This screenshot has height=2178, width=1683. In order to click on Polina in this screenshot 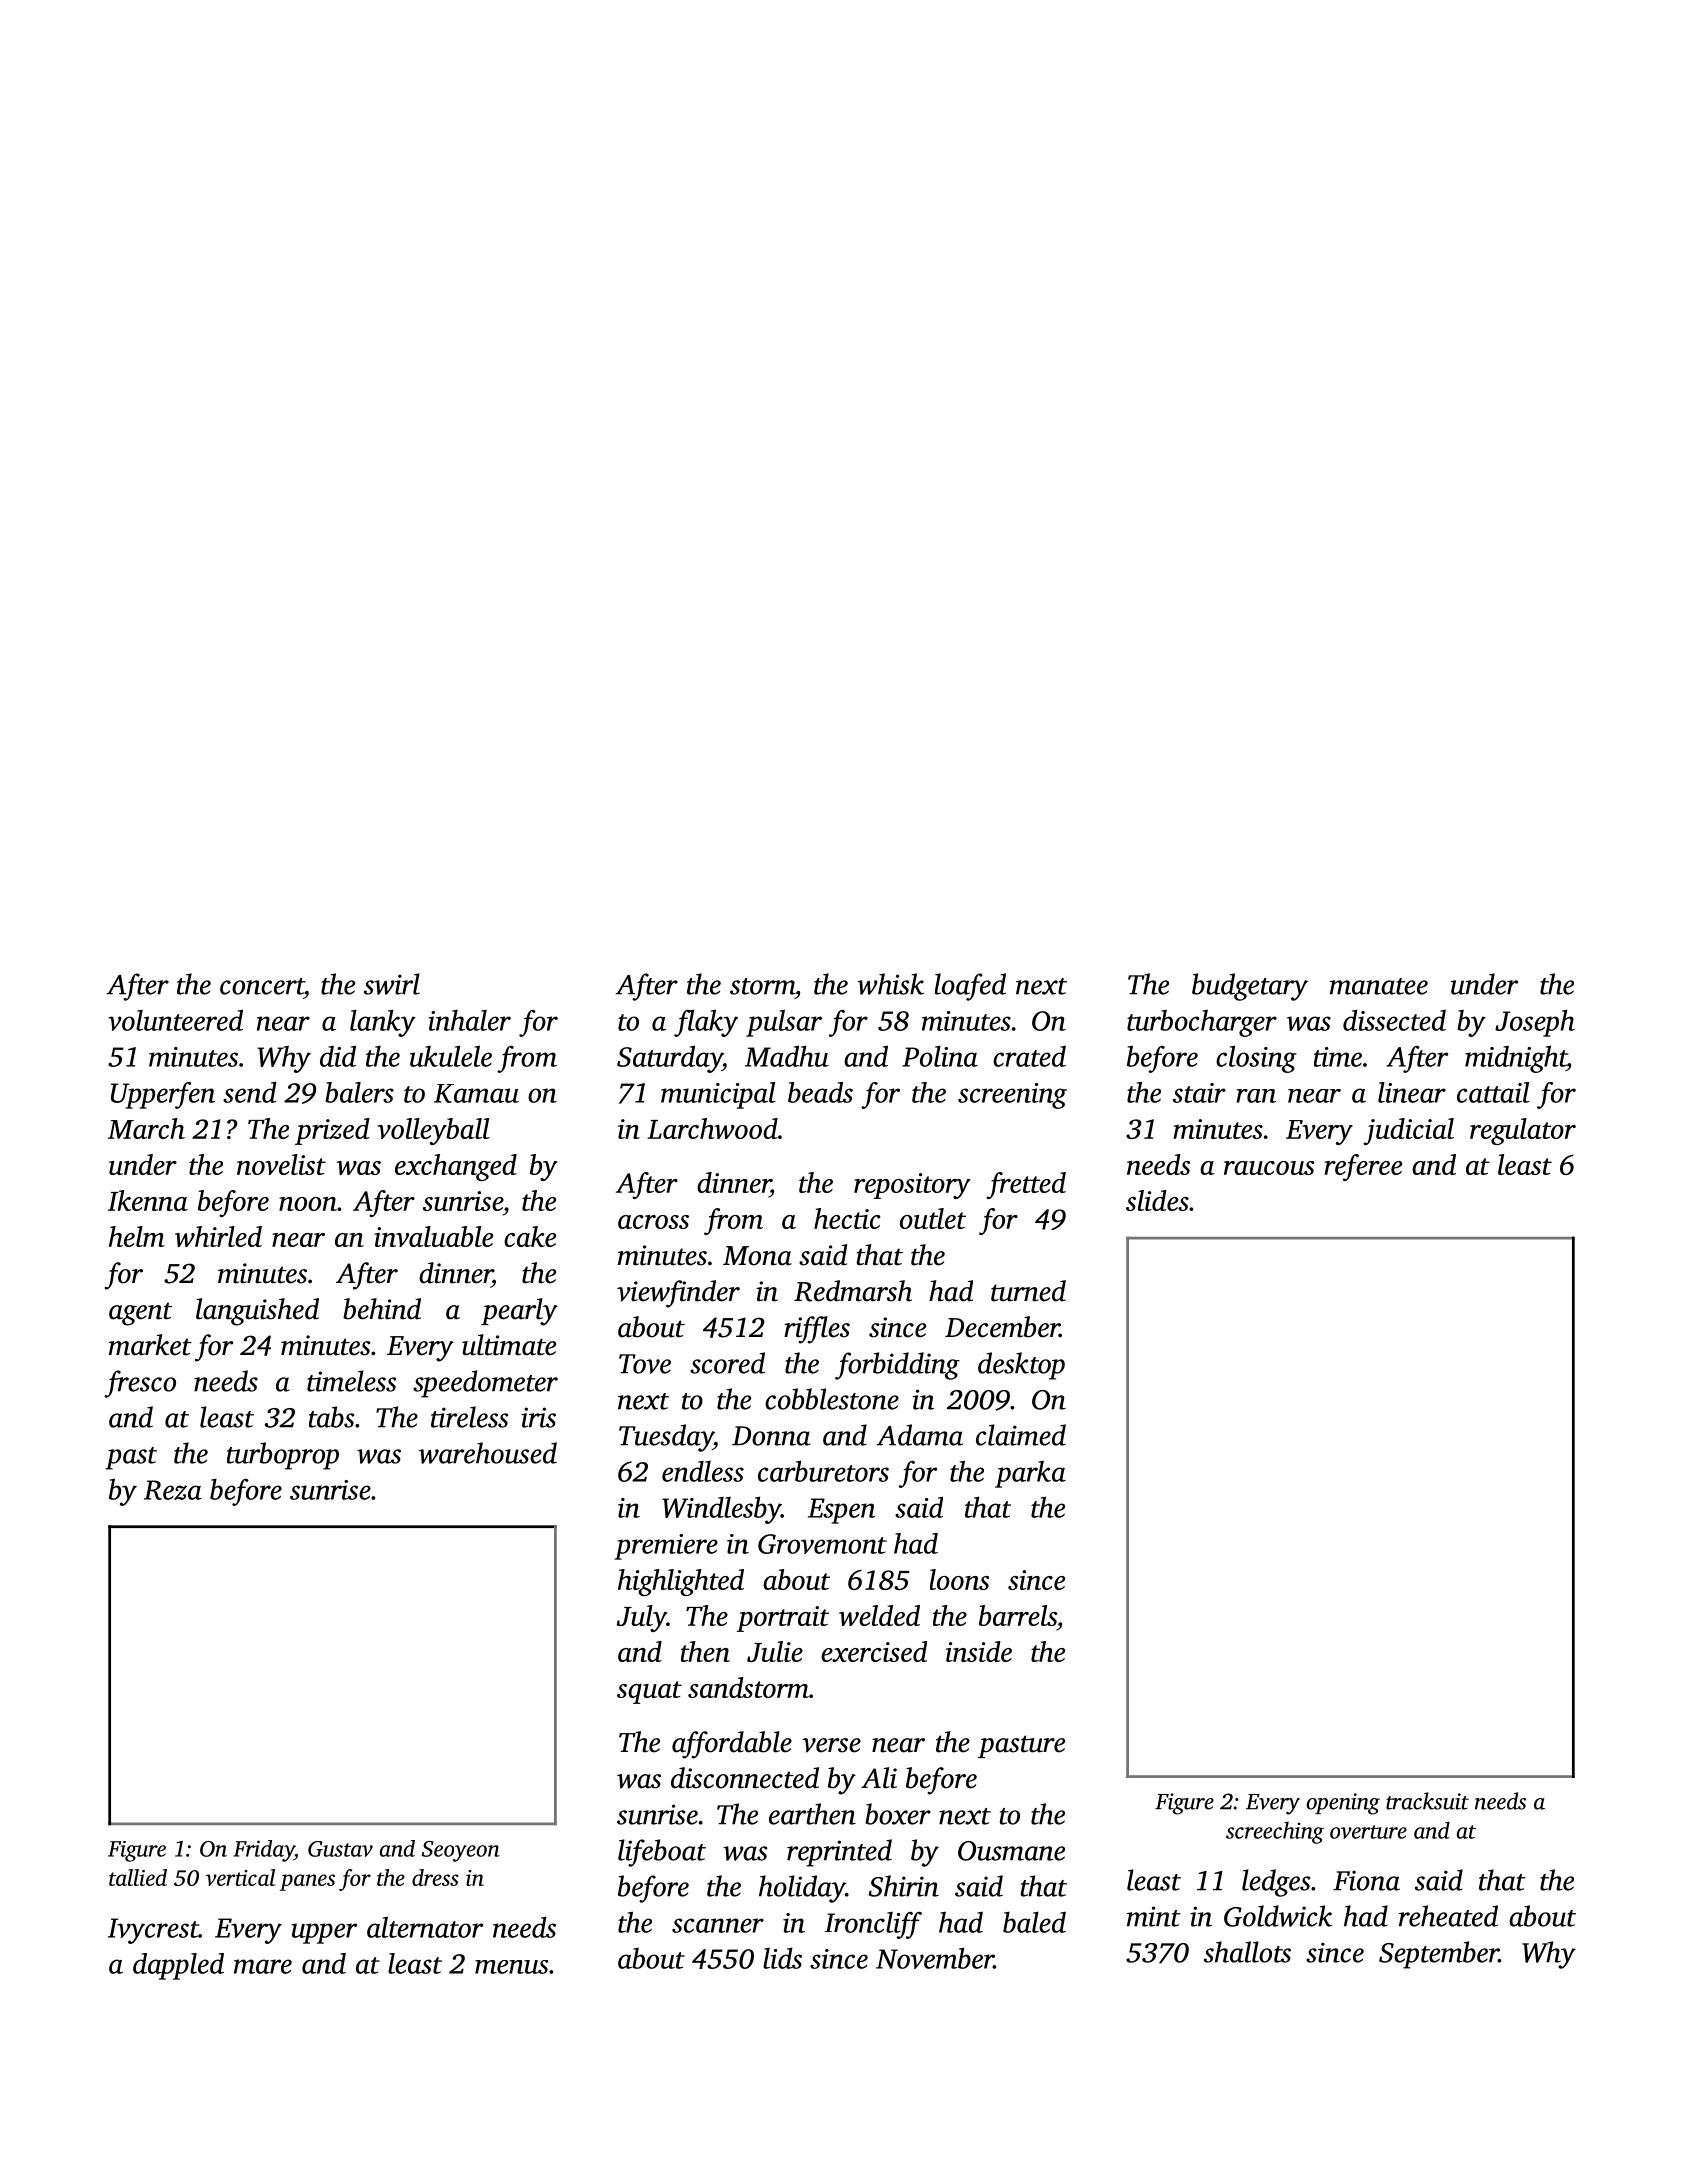, I will do `click(940, 1056)`.
